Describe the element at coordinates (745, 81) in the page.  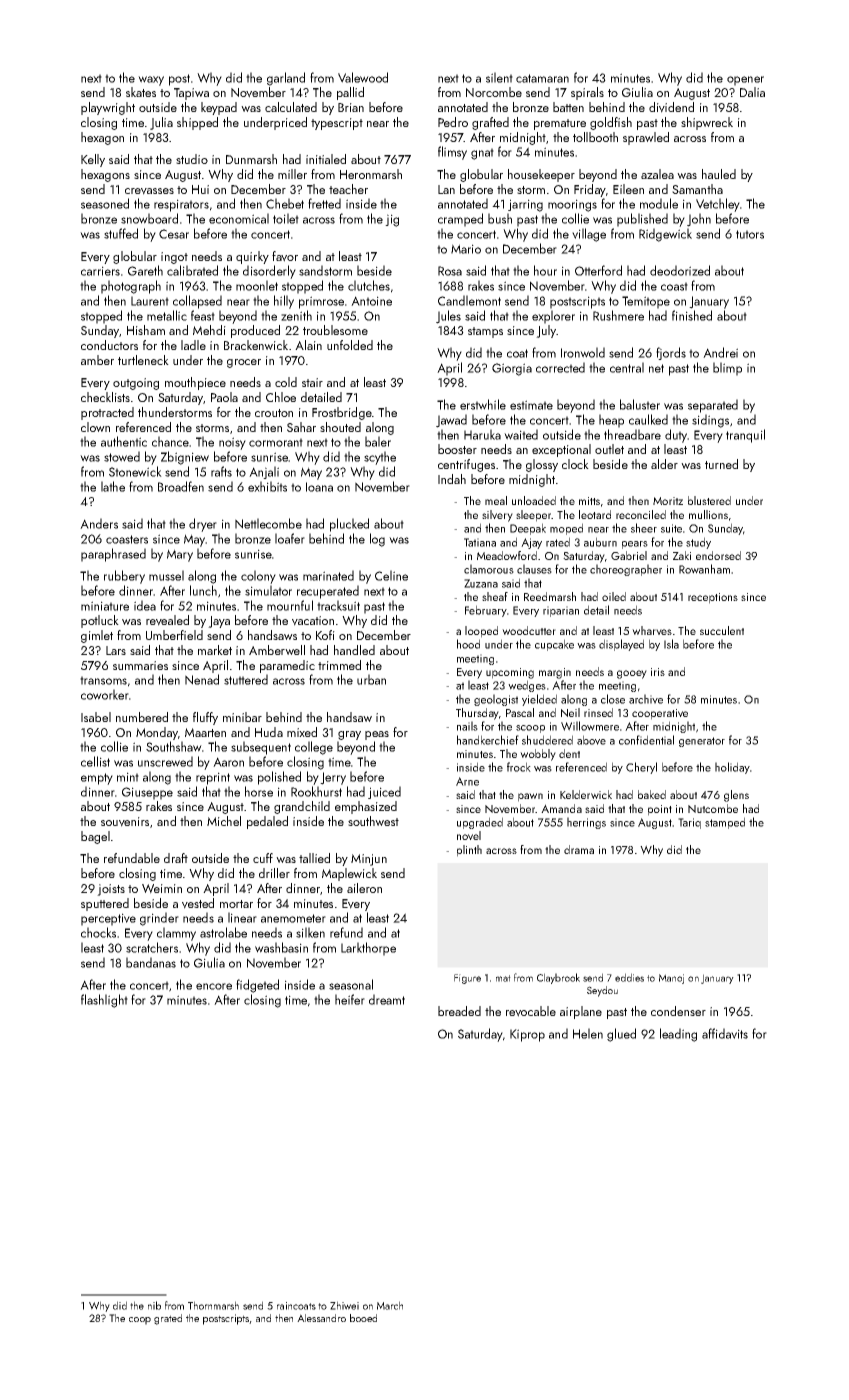
I see `opener` at that location.
